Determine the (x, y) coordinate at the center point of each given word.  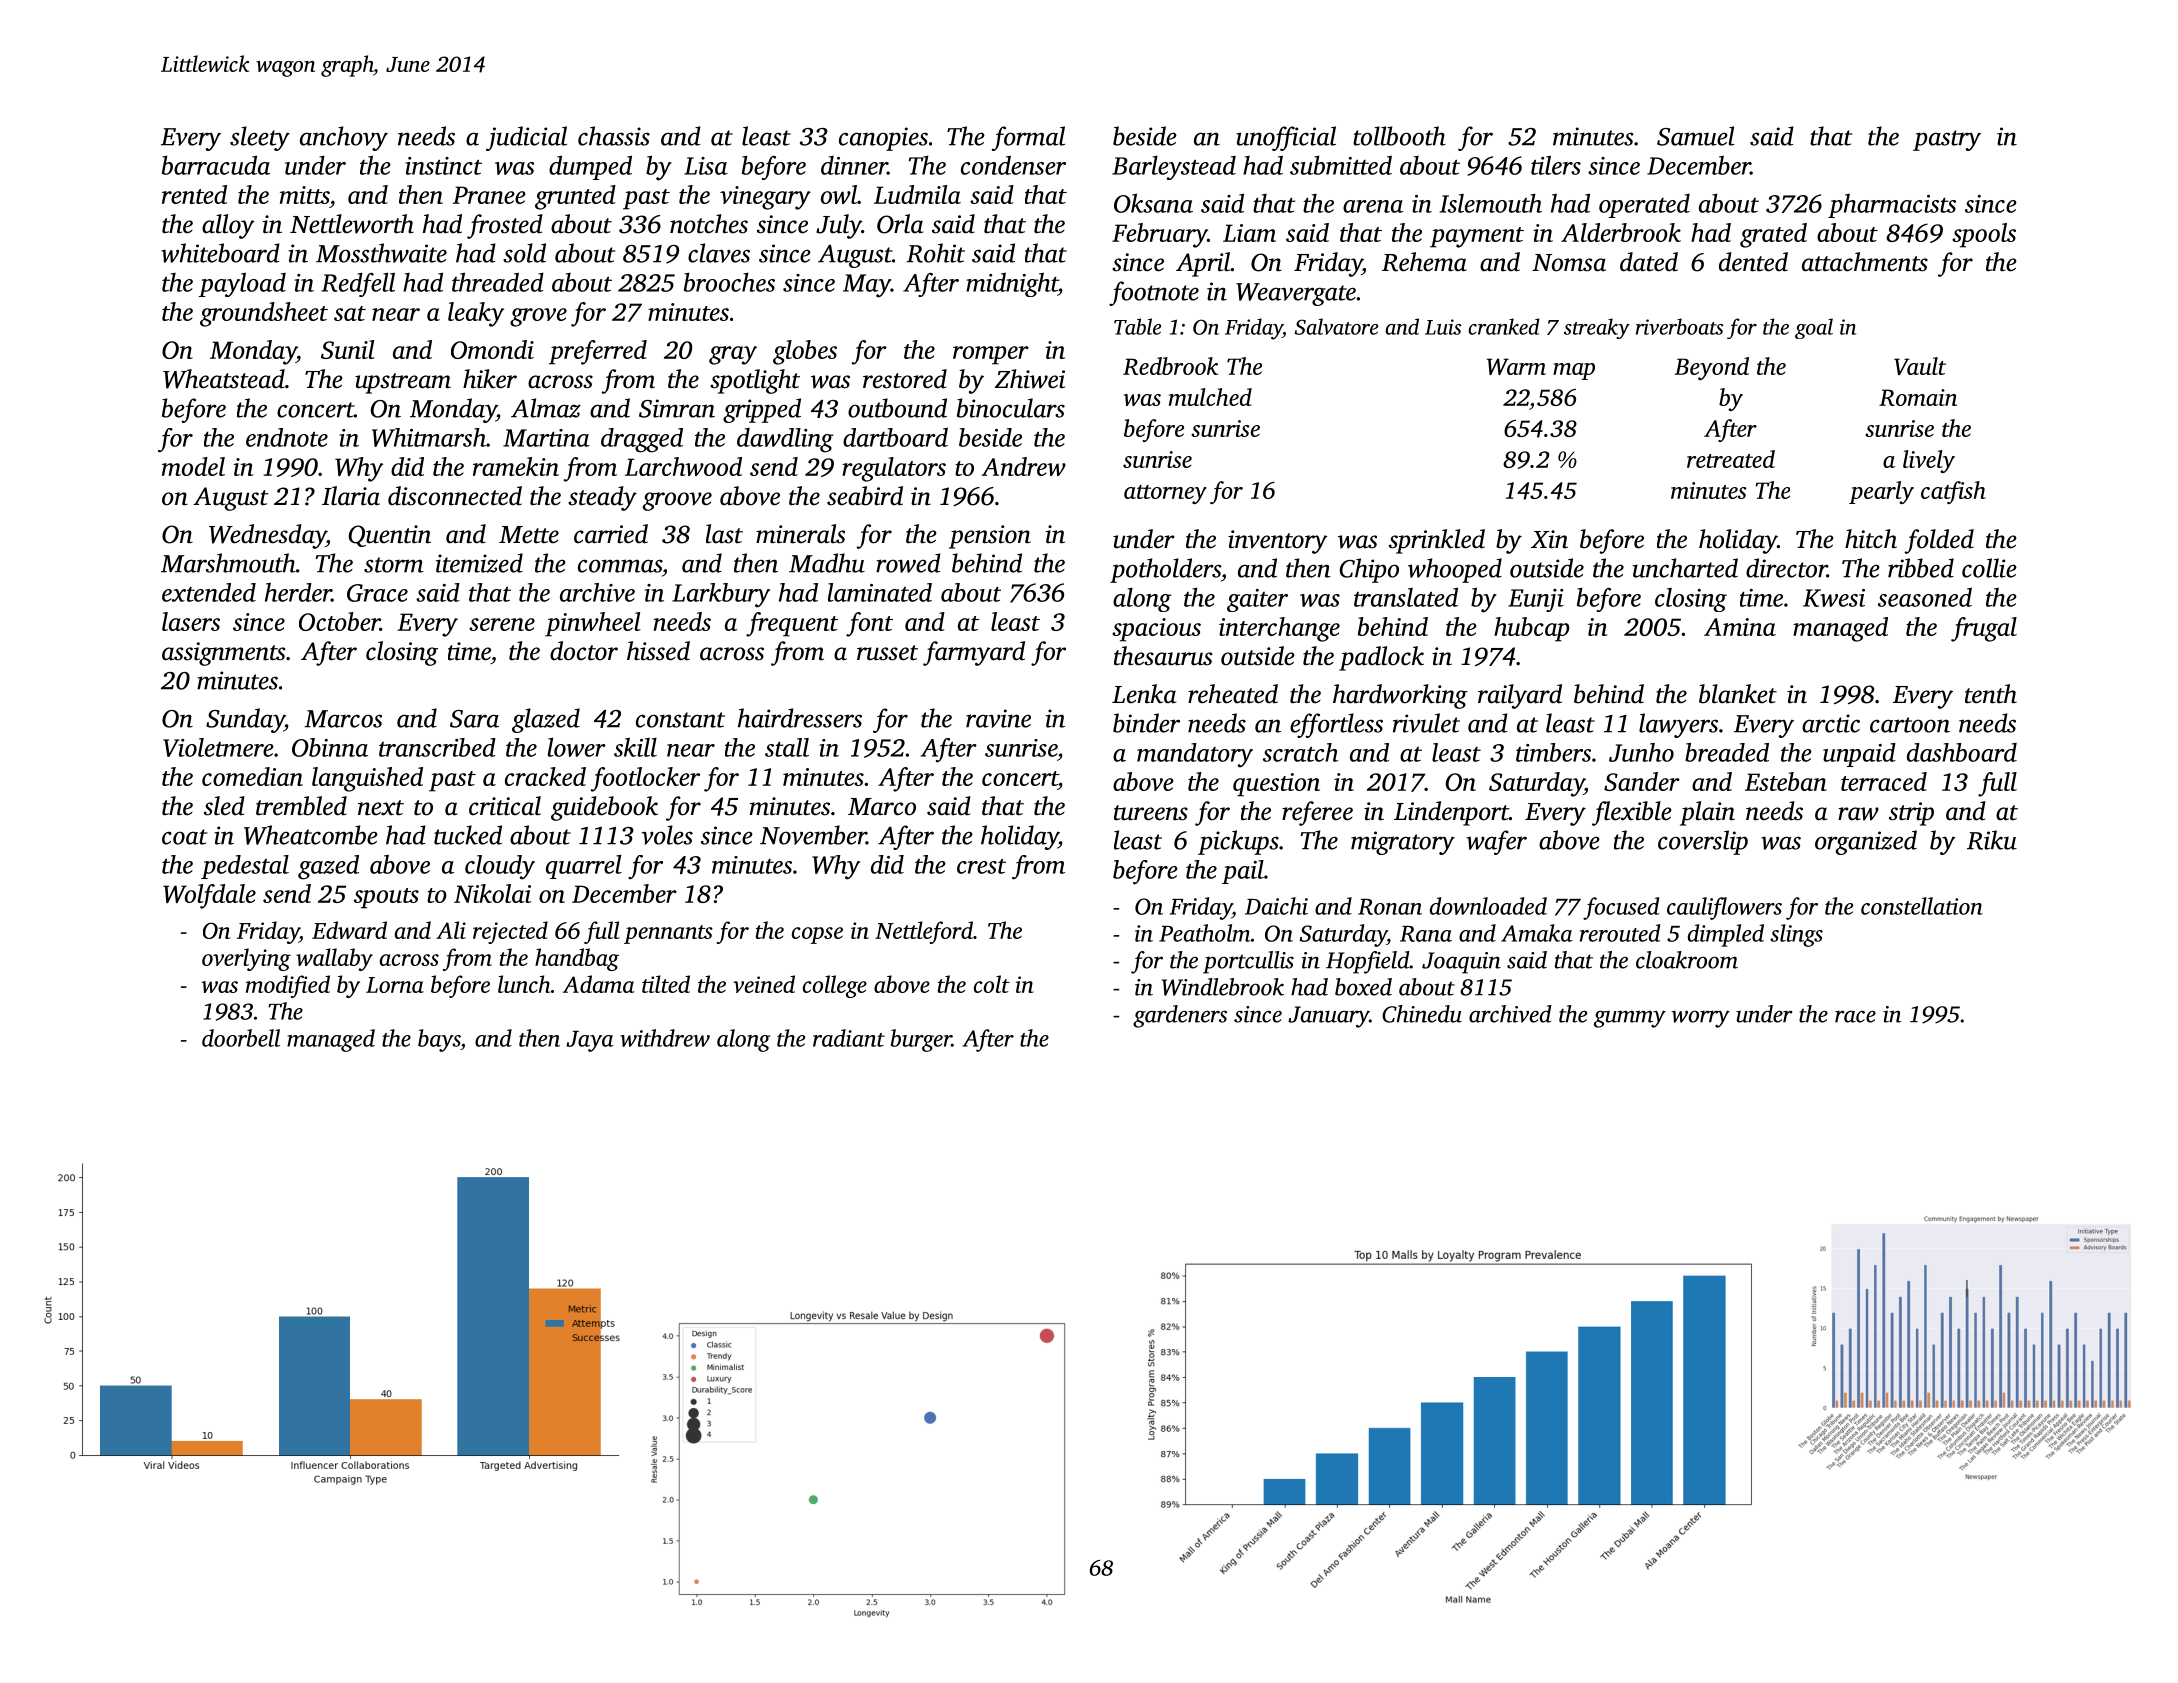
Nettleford (924, 932)
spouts (386, 898)
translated (1406, 597)
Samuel (1696, 136)
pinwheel (593, 624)
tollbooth (1399, 136)
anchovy (344, 138)
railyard (1520, 696)
